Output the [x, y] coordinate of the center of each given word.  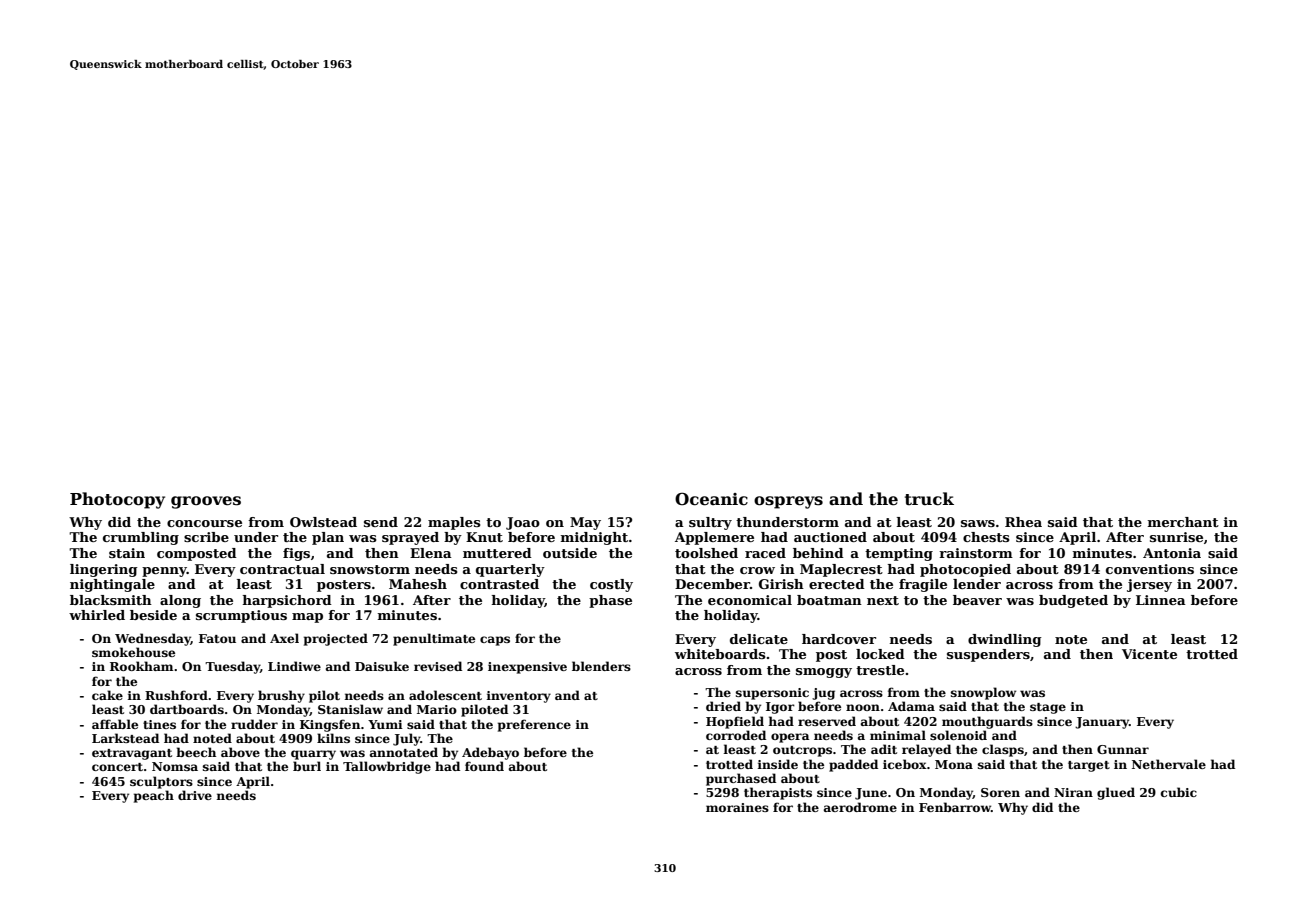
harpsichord [287, 601]
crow [757, 570]
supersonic [772, 694]
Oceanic [711, 499]
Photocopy [117, 500]
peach [154, 796]
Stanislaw [350, 709]
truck [929, 499]
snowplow [983, 693]
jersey [1149, 585]
